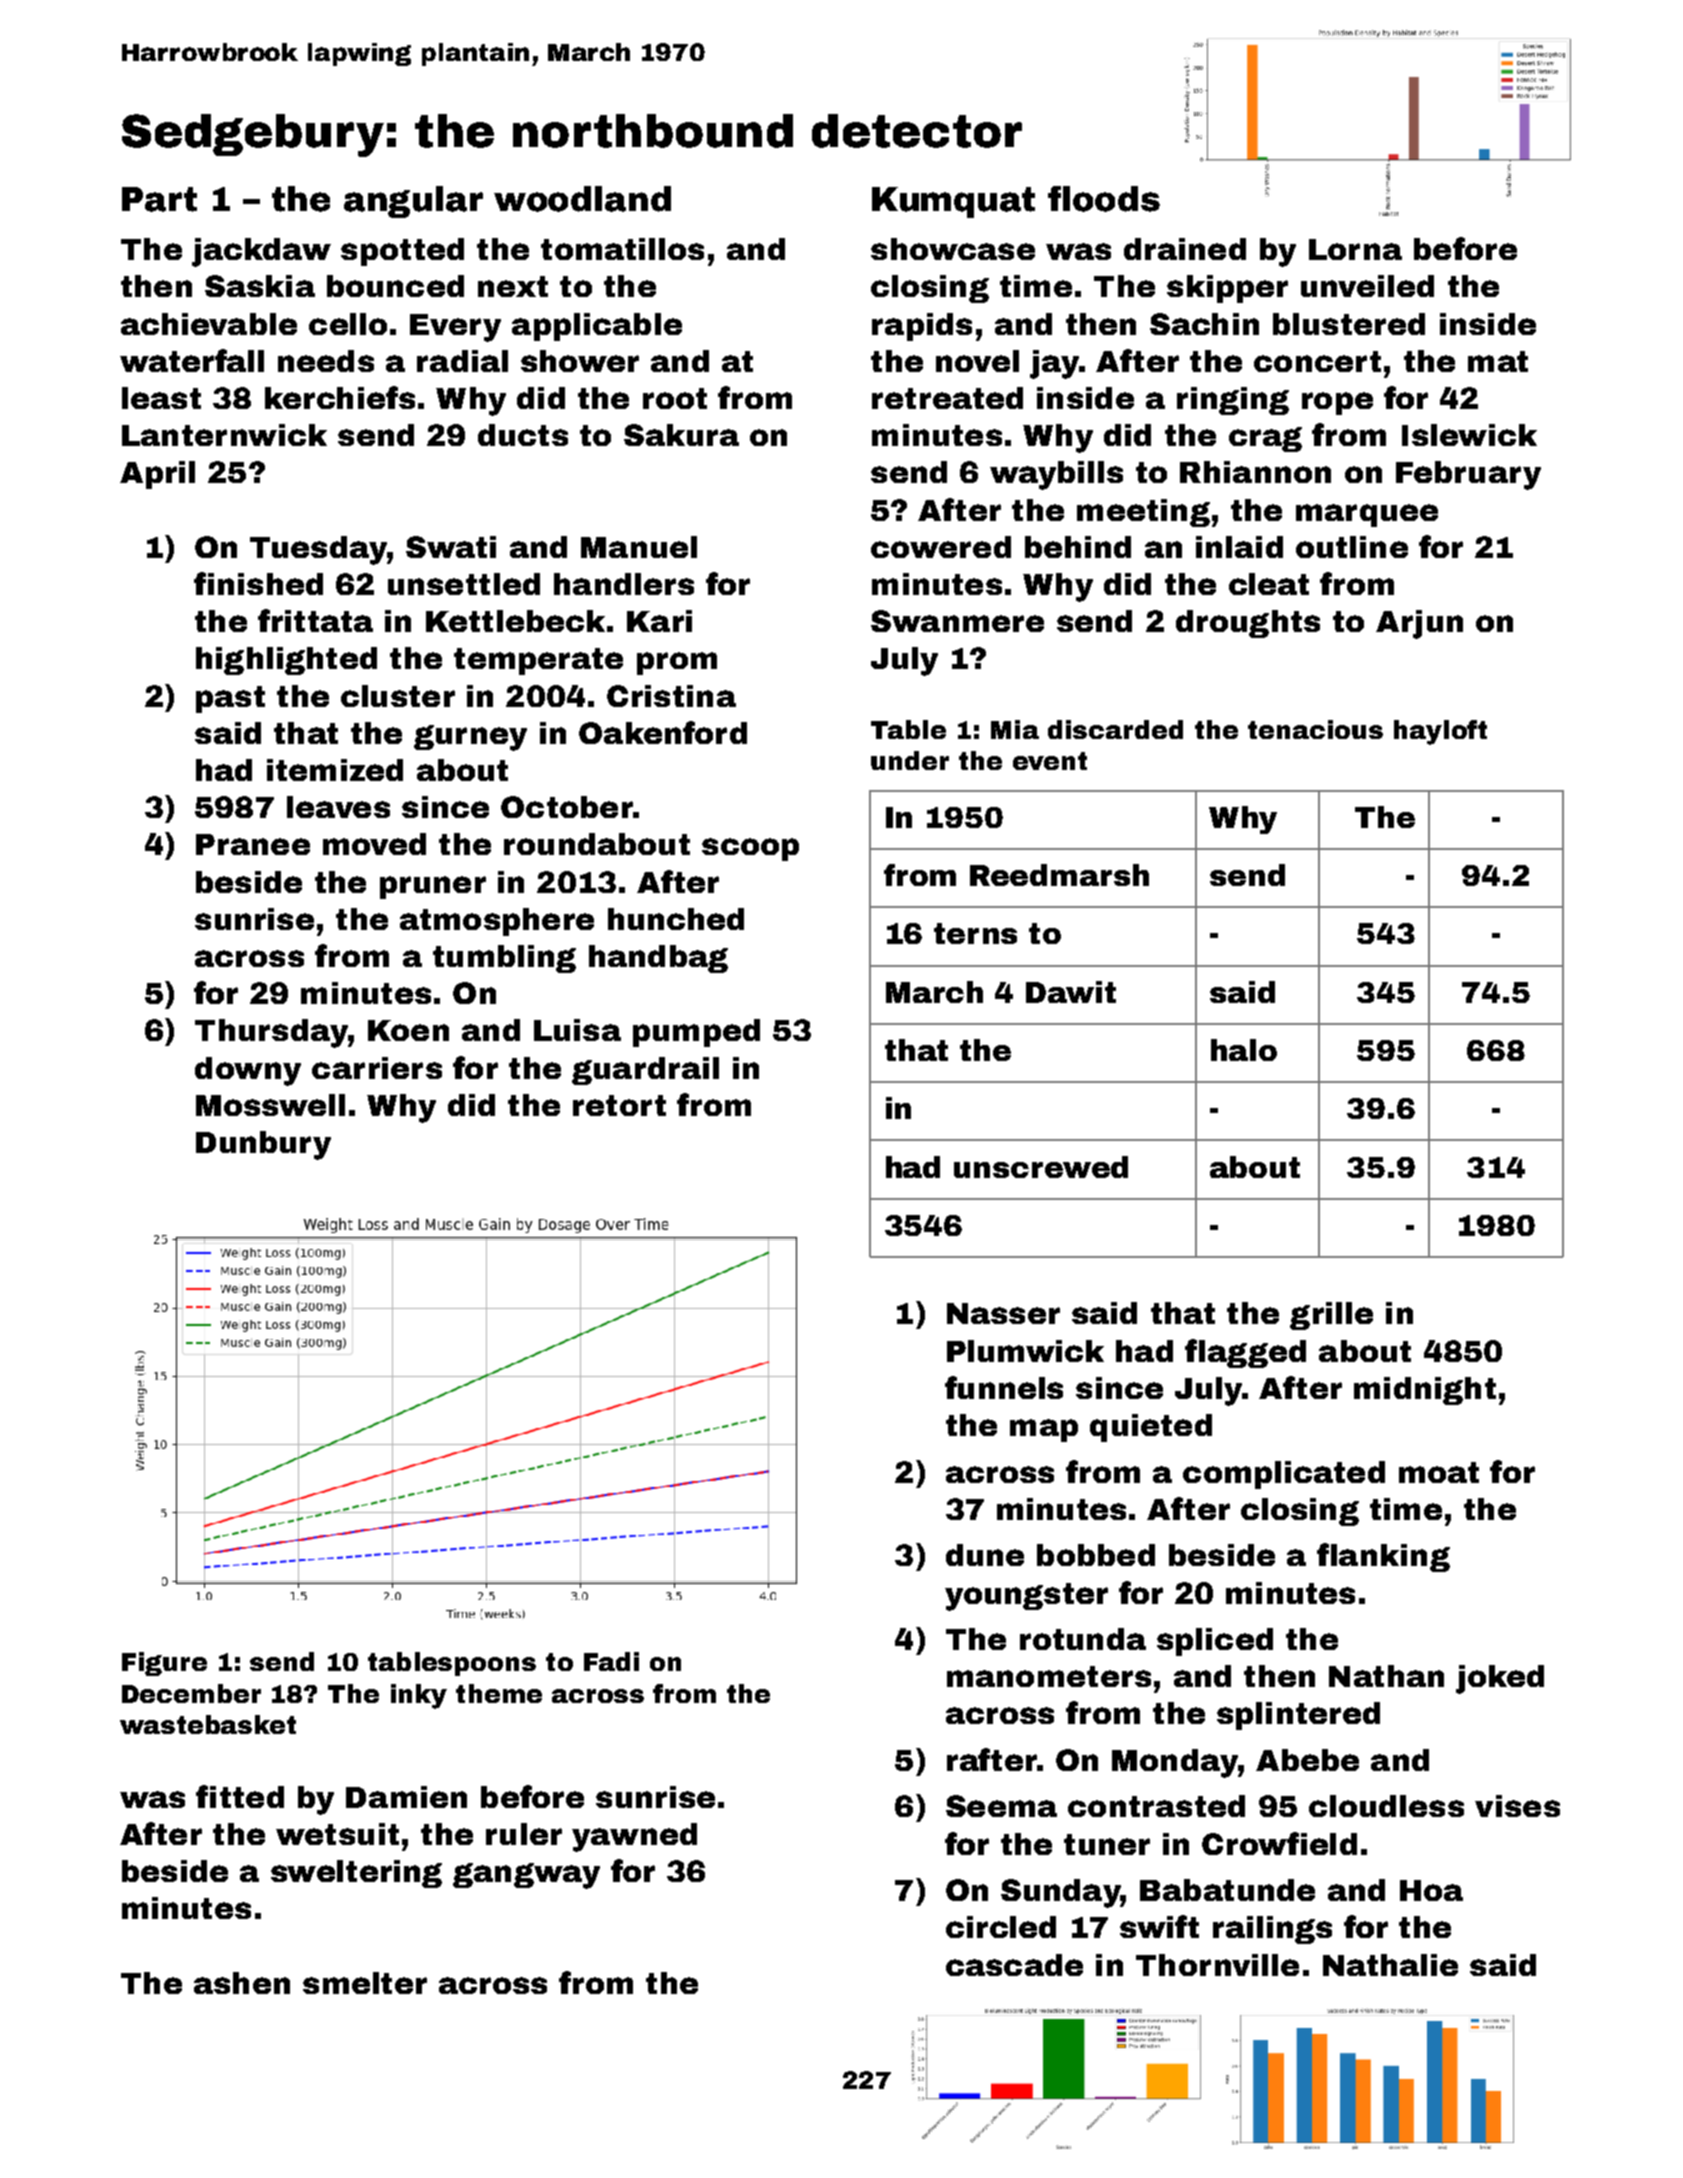 This page has height=2178, width=1683. Describe the element at coordinates (582, 199) in the page. I see `woodland` at that location.
